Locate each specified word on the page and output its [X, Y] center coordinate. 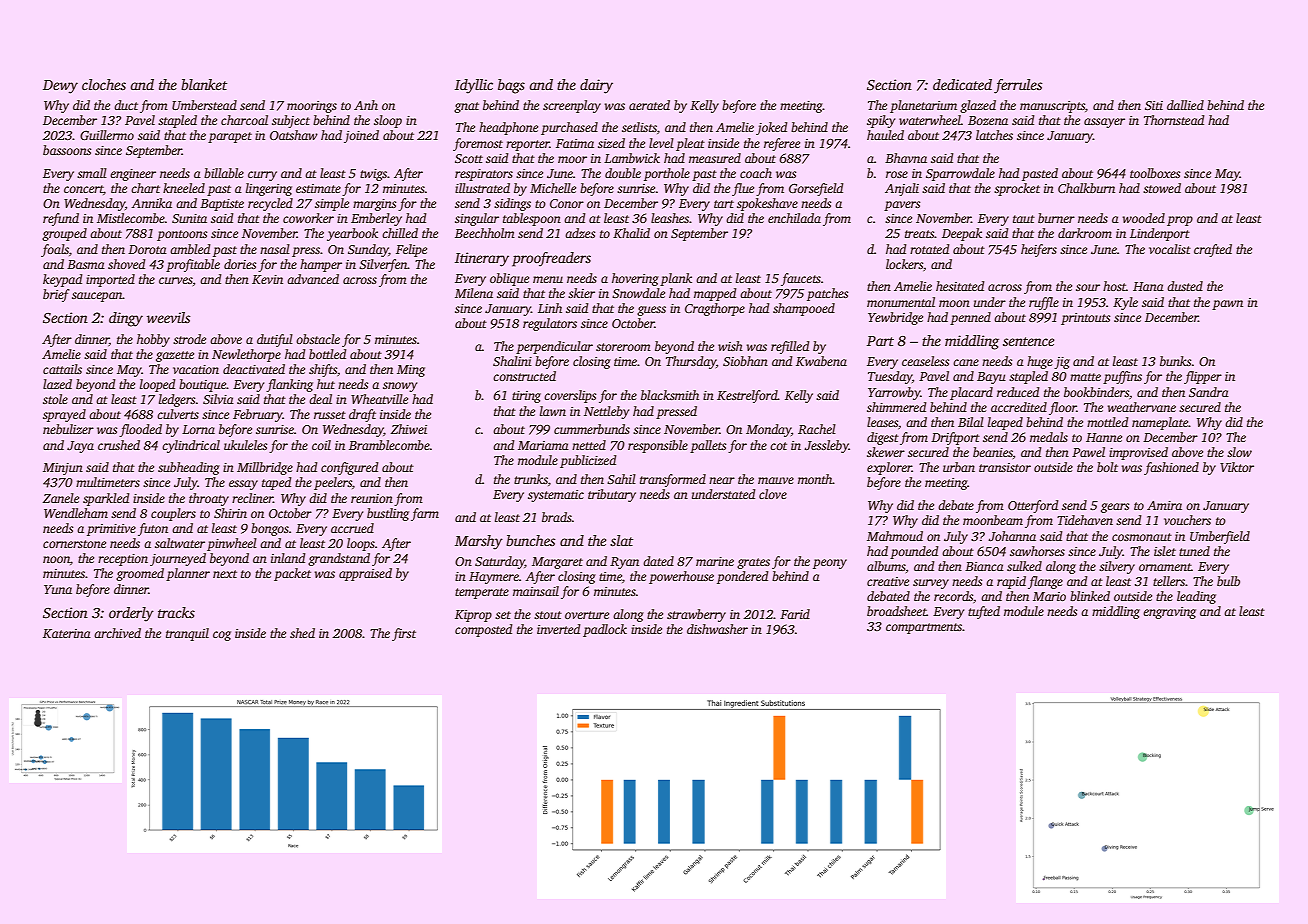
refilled [790, 347]
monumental [901, 302]
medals [1049, 437]
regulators [550, 324]
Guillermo [107, 135]
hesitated [960, 286]
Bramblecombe [389, 445]
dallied [1185, 105]
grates [753, 563]
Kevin [267, 279]
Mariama [543, 445]
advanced [313, 279]
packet [292, 574]
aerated [649, 105]
